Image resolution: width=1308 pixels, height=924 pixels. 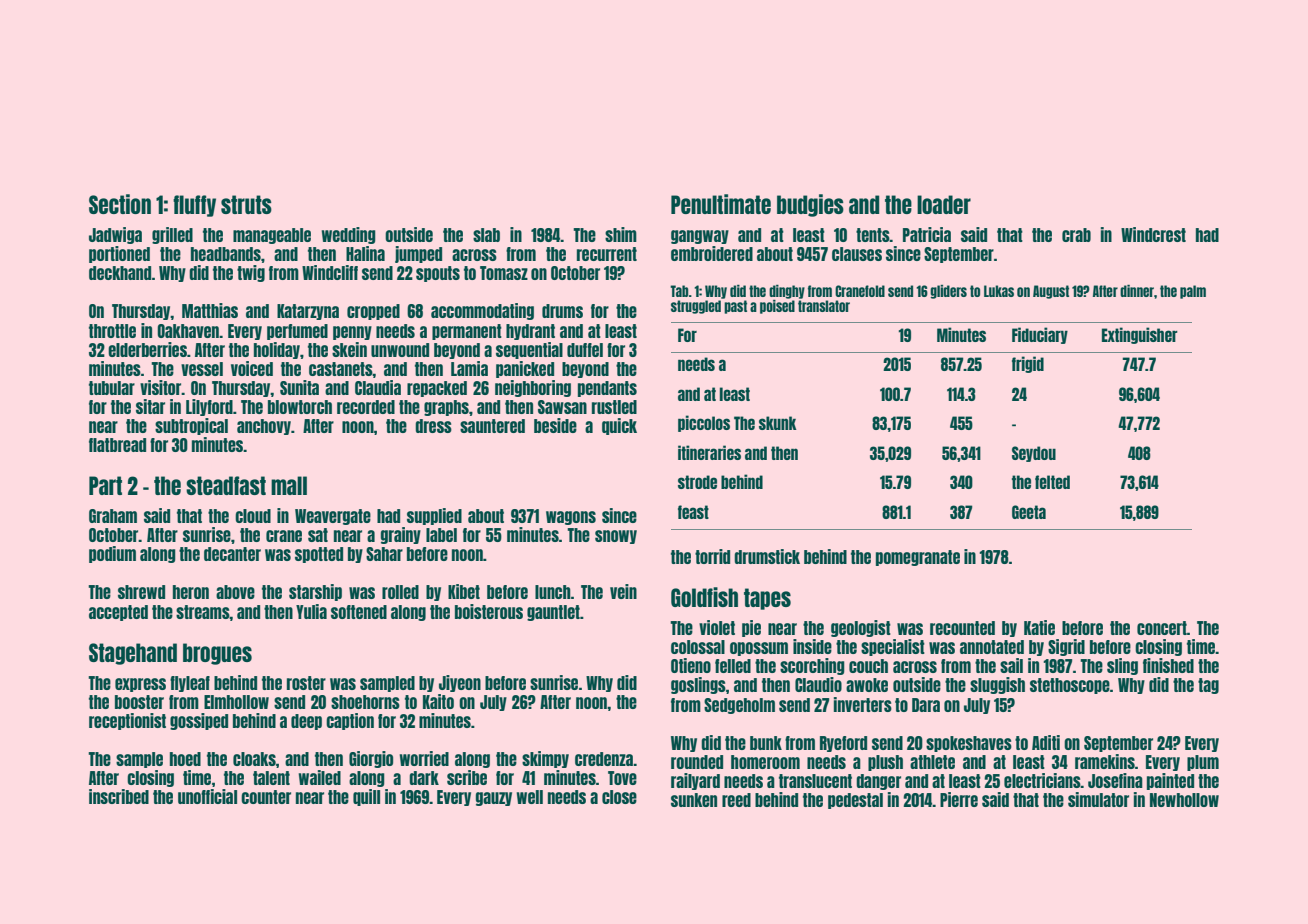 I want to click on above, so click(x=235, y=592).
